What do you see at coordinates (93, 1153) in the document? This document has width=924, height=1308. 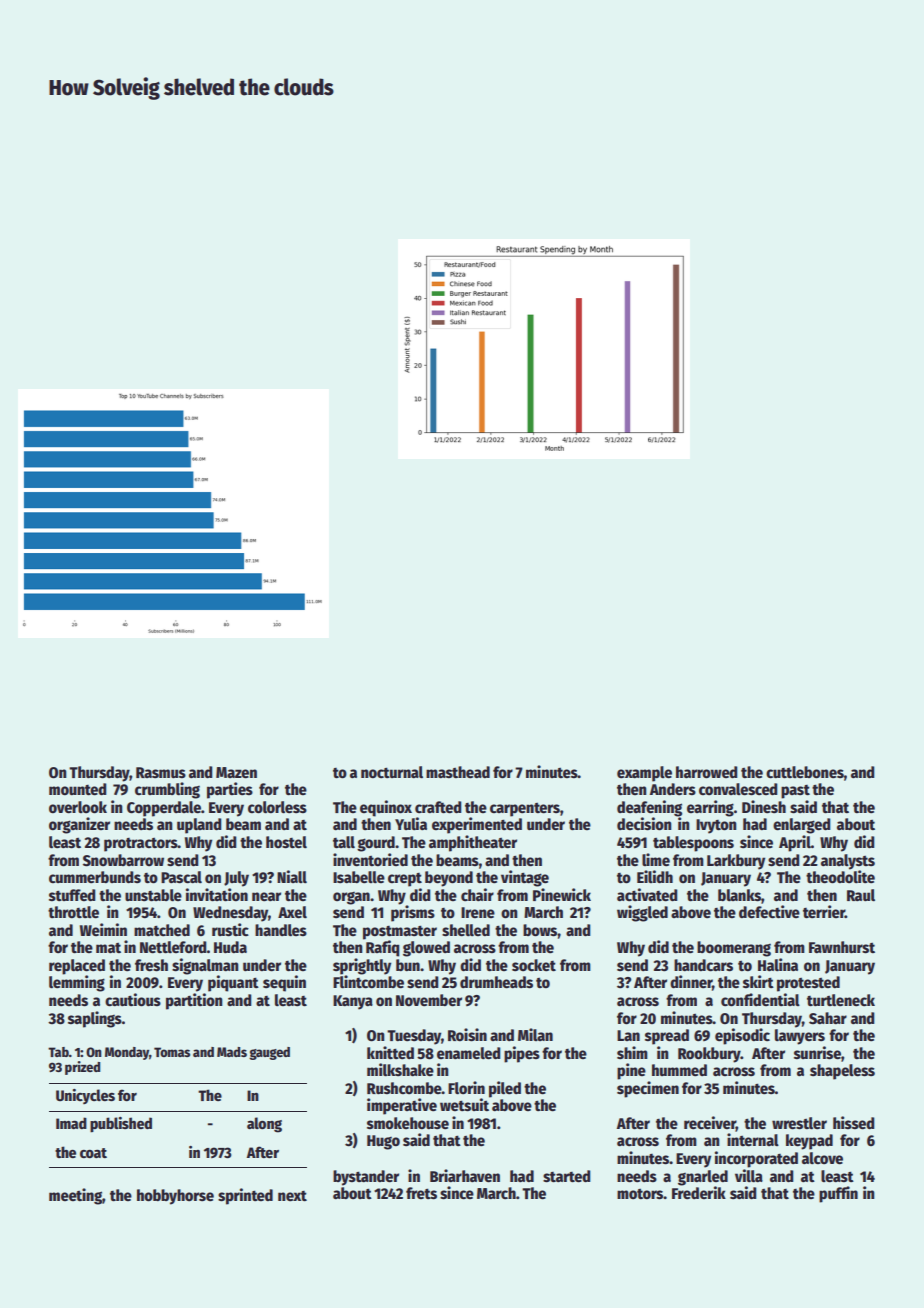 I see `coat` at bounding box center [93, 1153].
